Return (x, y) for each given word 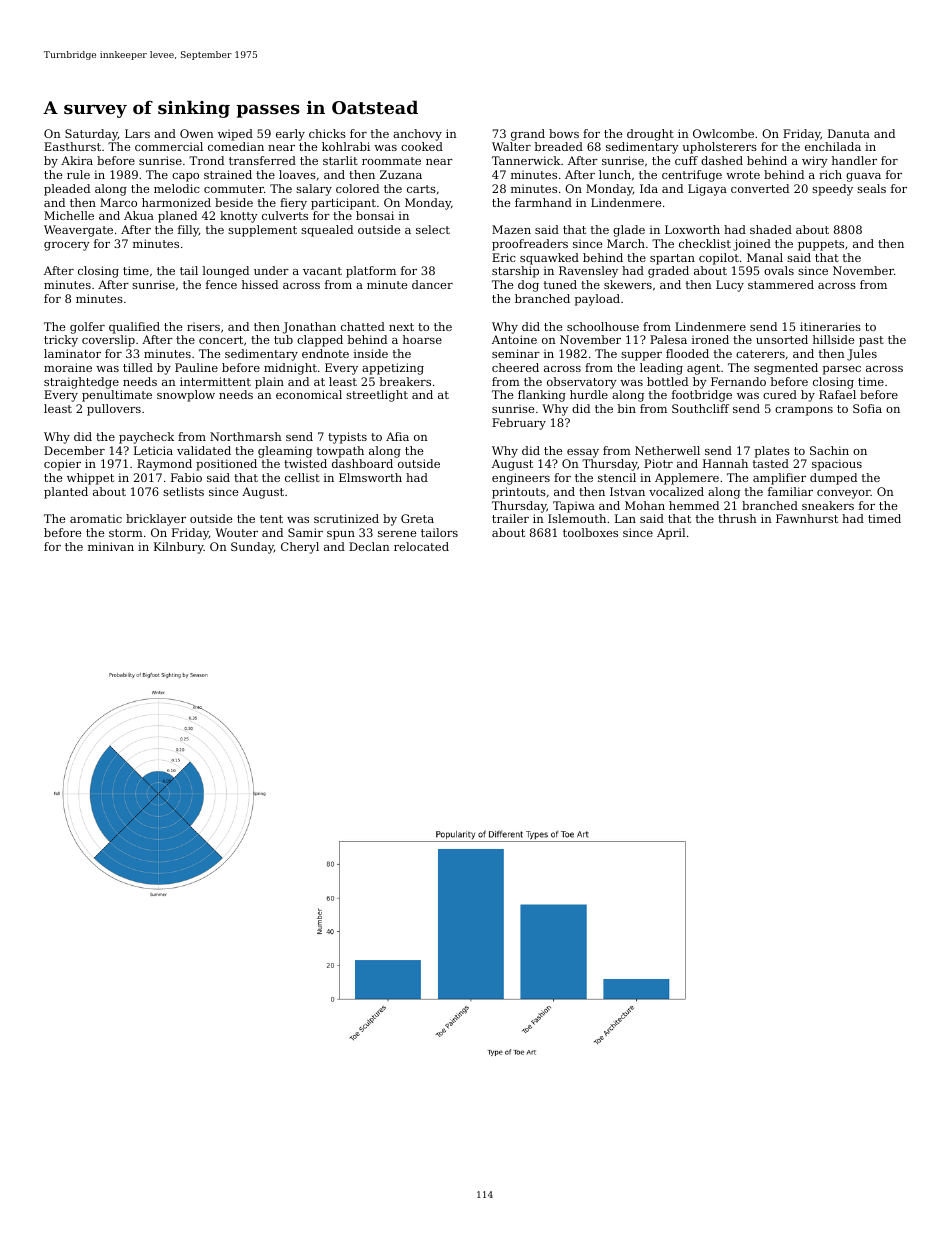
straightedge (81, 383)
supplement (262, 231)
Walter (511, 146)
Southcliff (700, 408)
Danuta (849, 133)
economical (309, 394)
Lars (137, 133)
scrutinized (346, 518)
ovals (779, 270)
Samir (305, 532)
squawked (549, 259)
